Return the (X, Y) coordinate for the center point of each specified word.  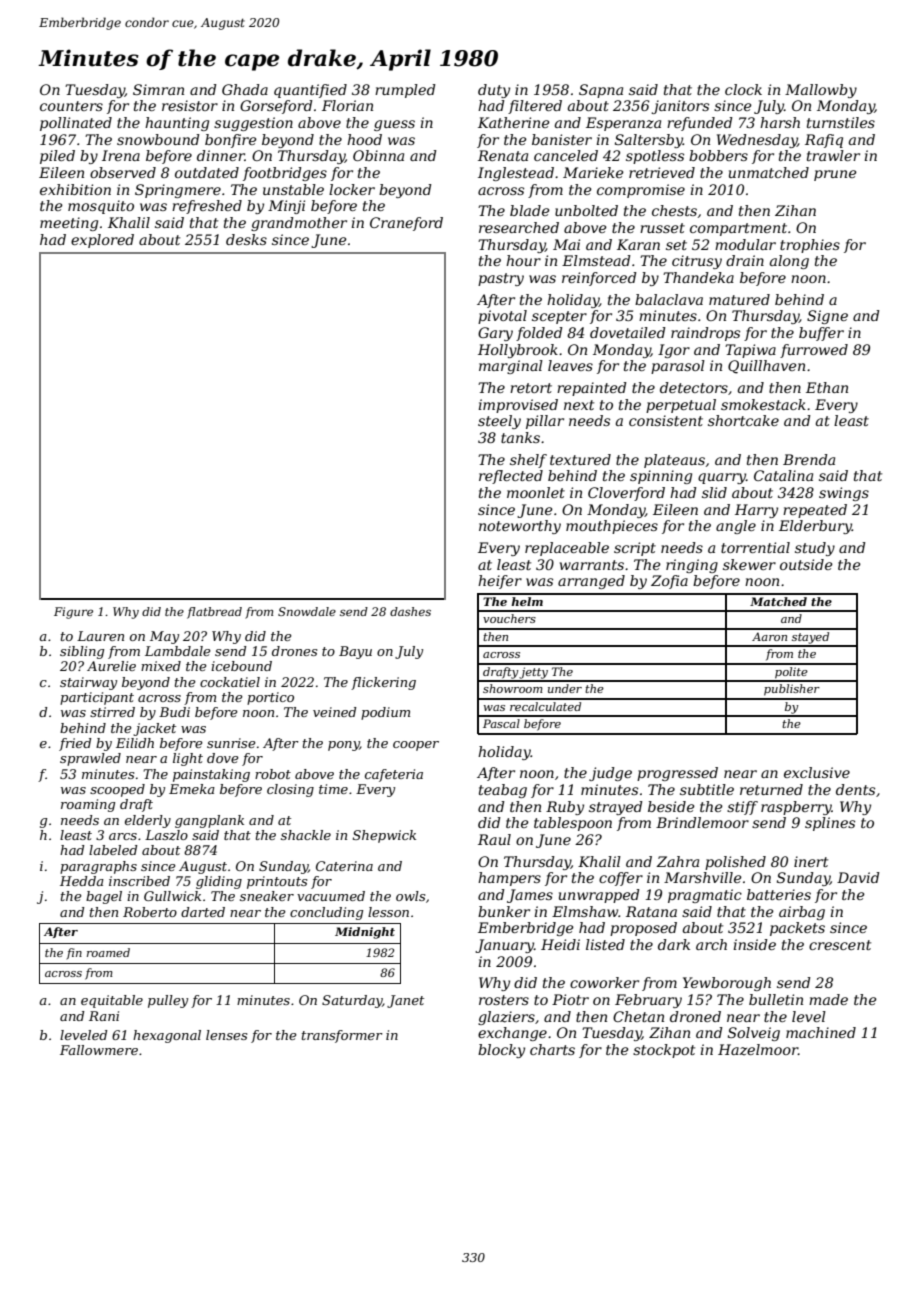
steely (499, 422)
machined (821, 1032)
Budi (174, 712)
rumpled (405, 91)
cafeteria (394, 775)
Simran (158, 89)
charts (552, 1049)
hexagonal (167, 1036)
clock (743, 89)
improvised (518, 406)
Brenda (809, 459)
